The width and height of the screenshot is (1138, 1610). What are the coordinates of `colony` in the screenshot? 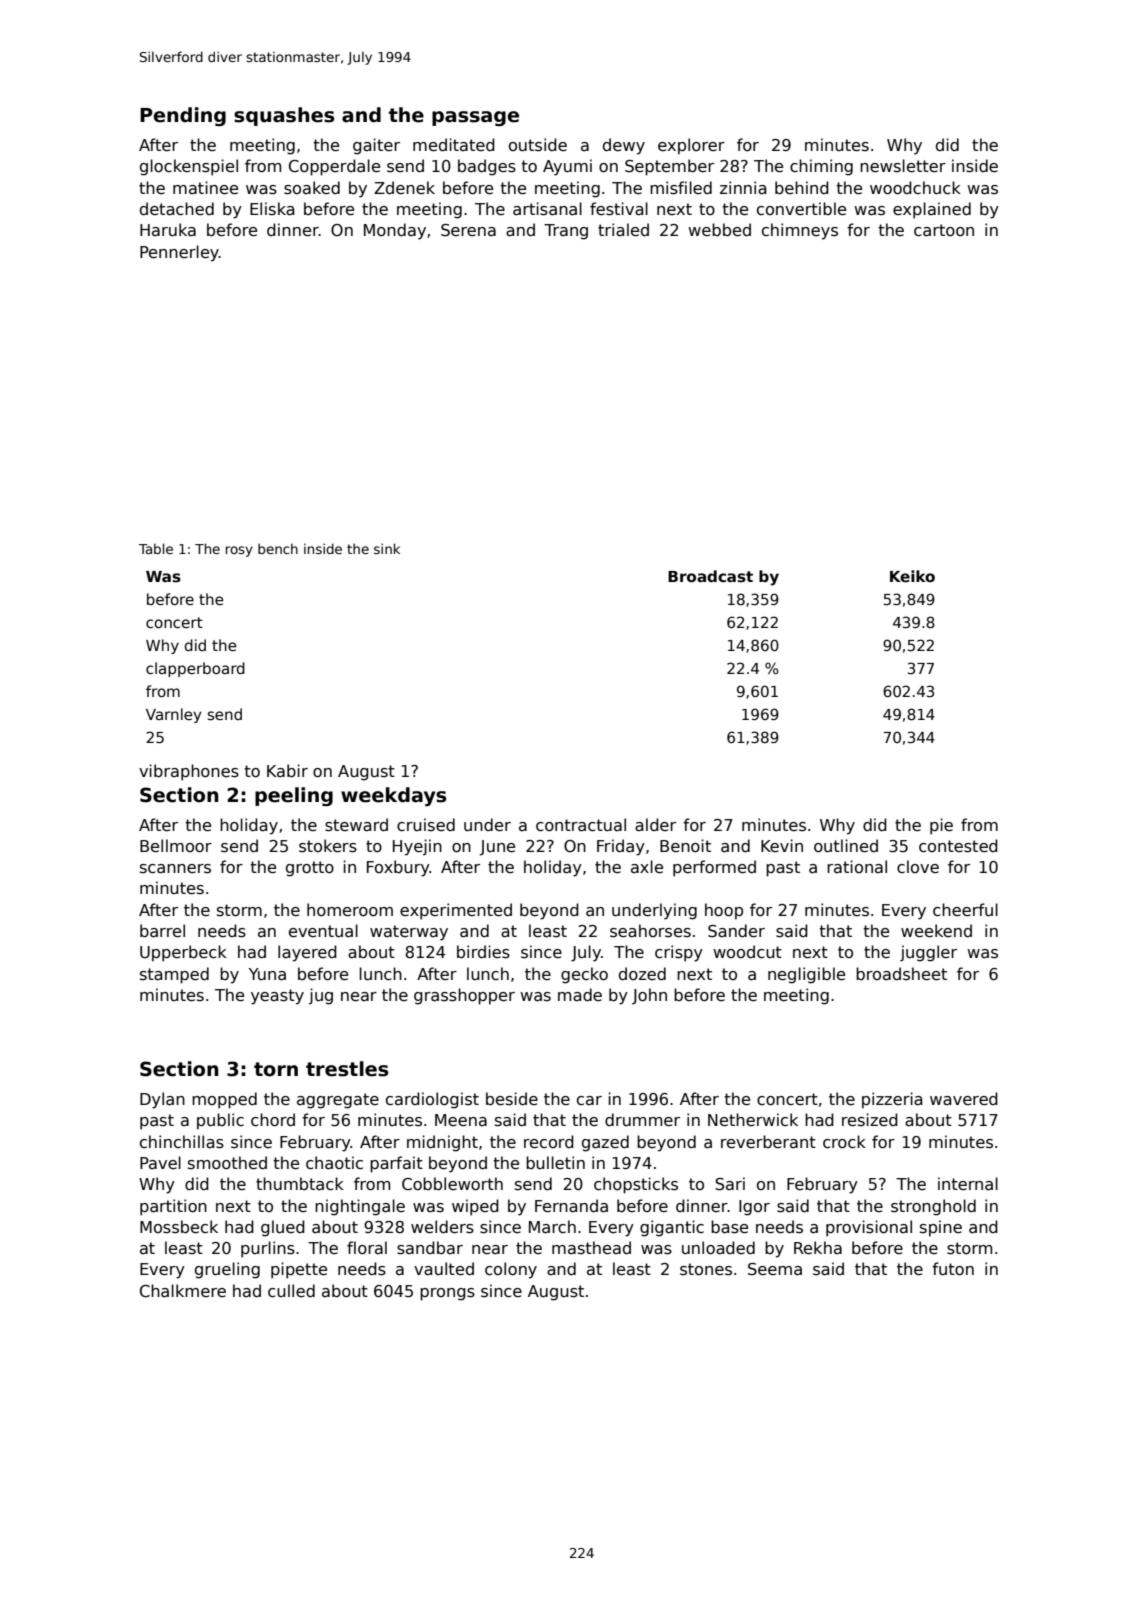 It's located at (511, 1270).
